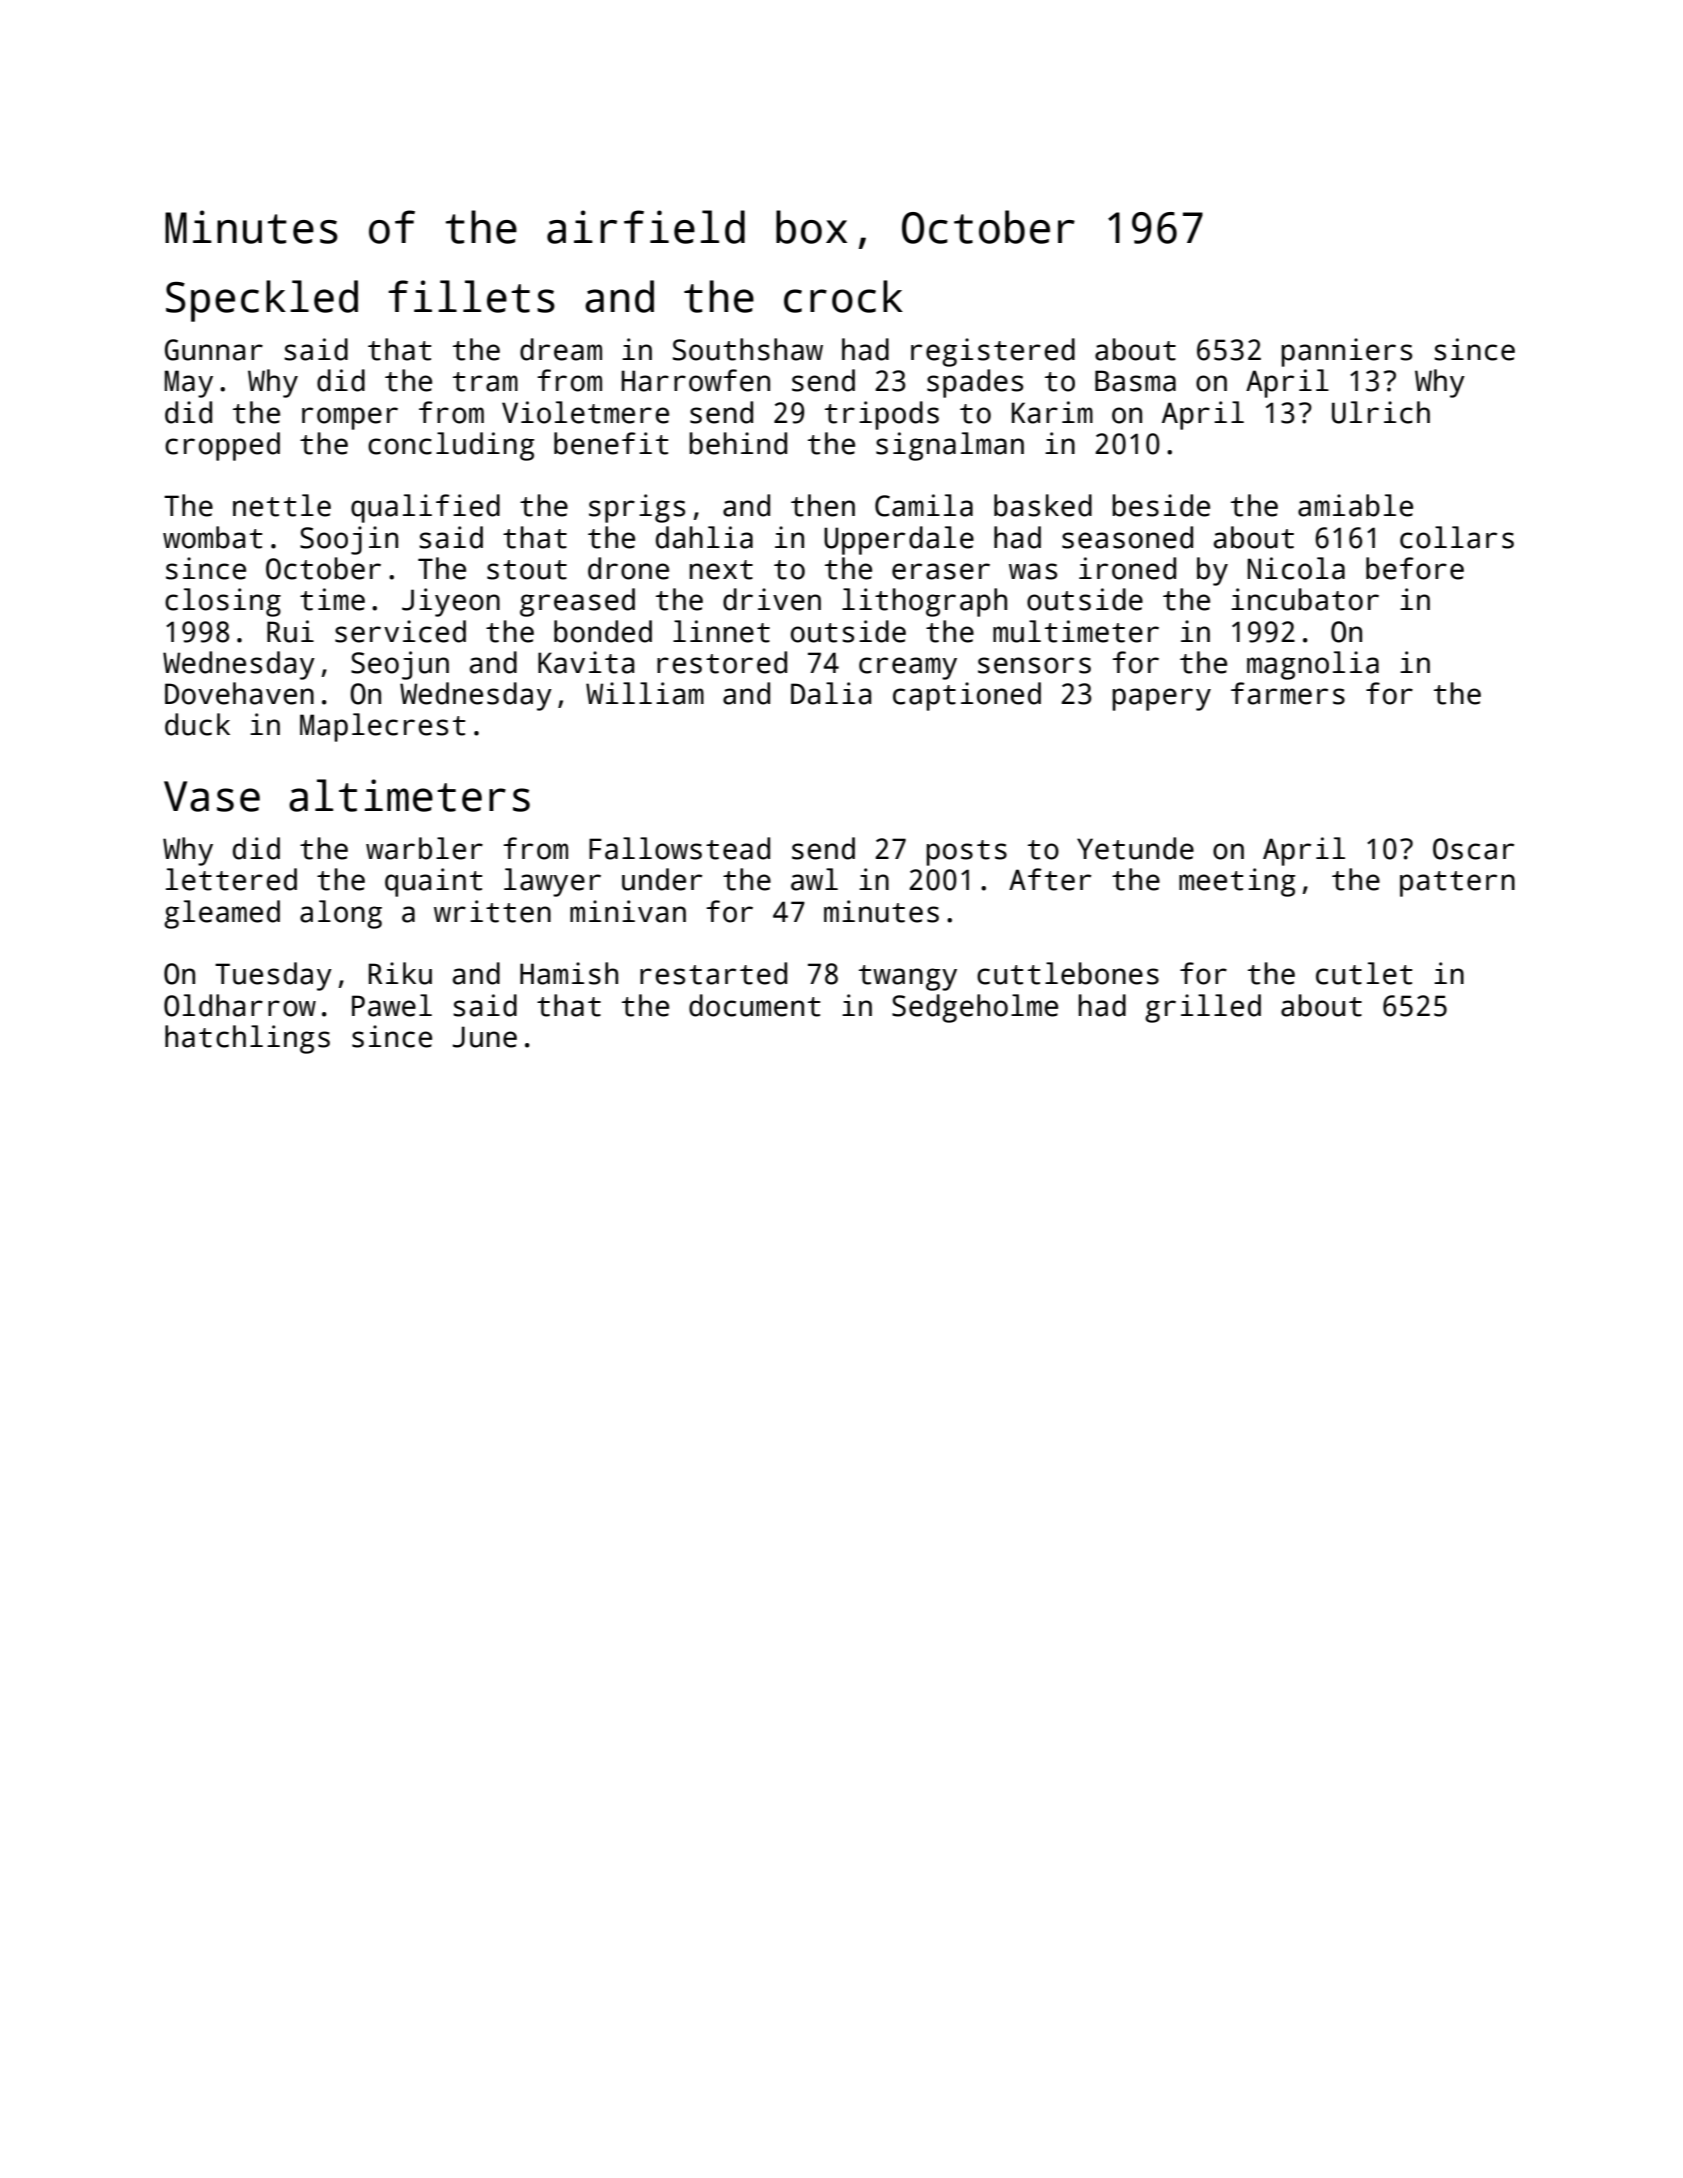 This screenshot has height=2178, width=1683. What do you see at coordinates (262, 301) in the screenshot?
I see `Speckled` at bounding box center [262, 301].
